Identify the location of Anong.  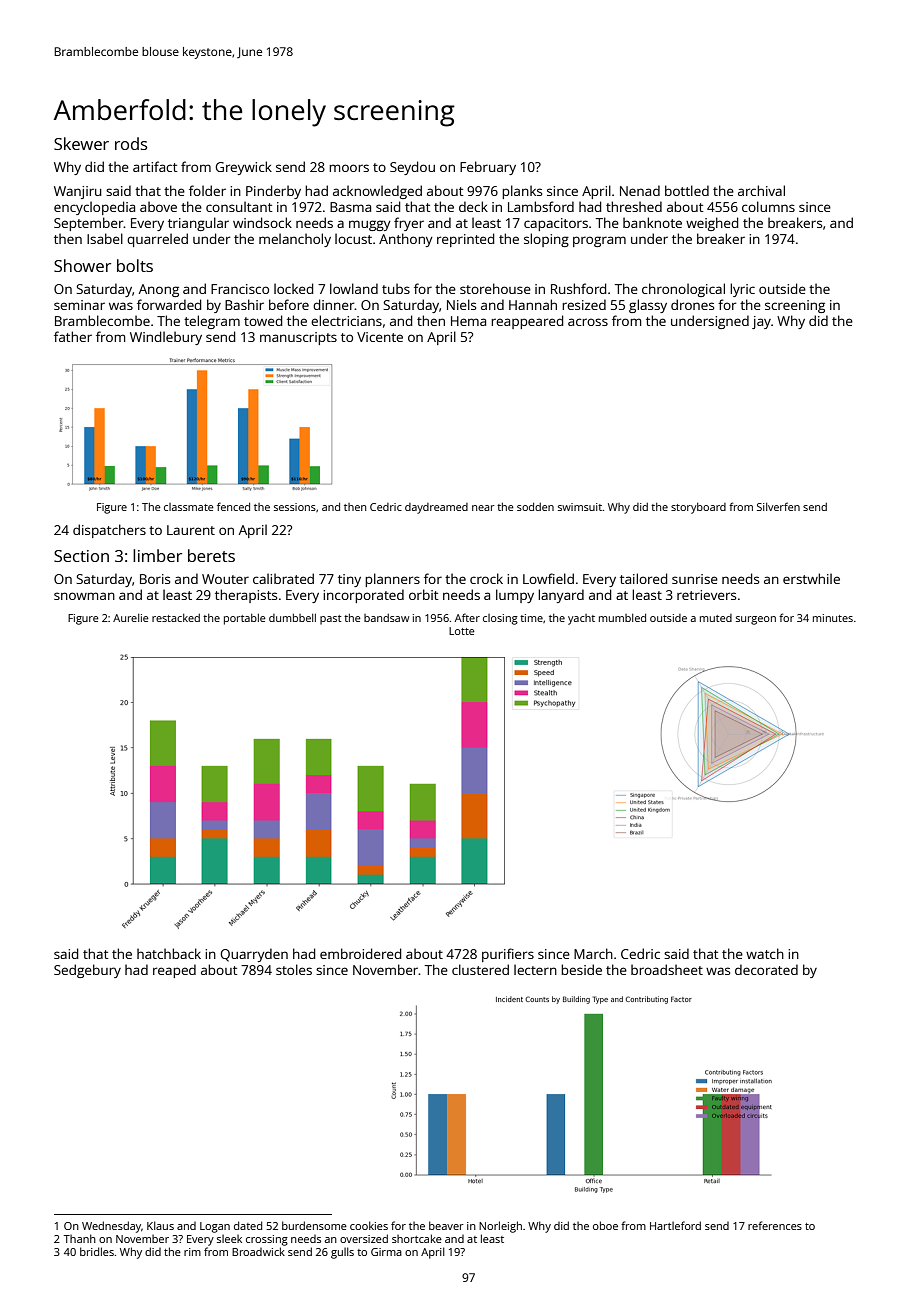
(159, 290).
